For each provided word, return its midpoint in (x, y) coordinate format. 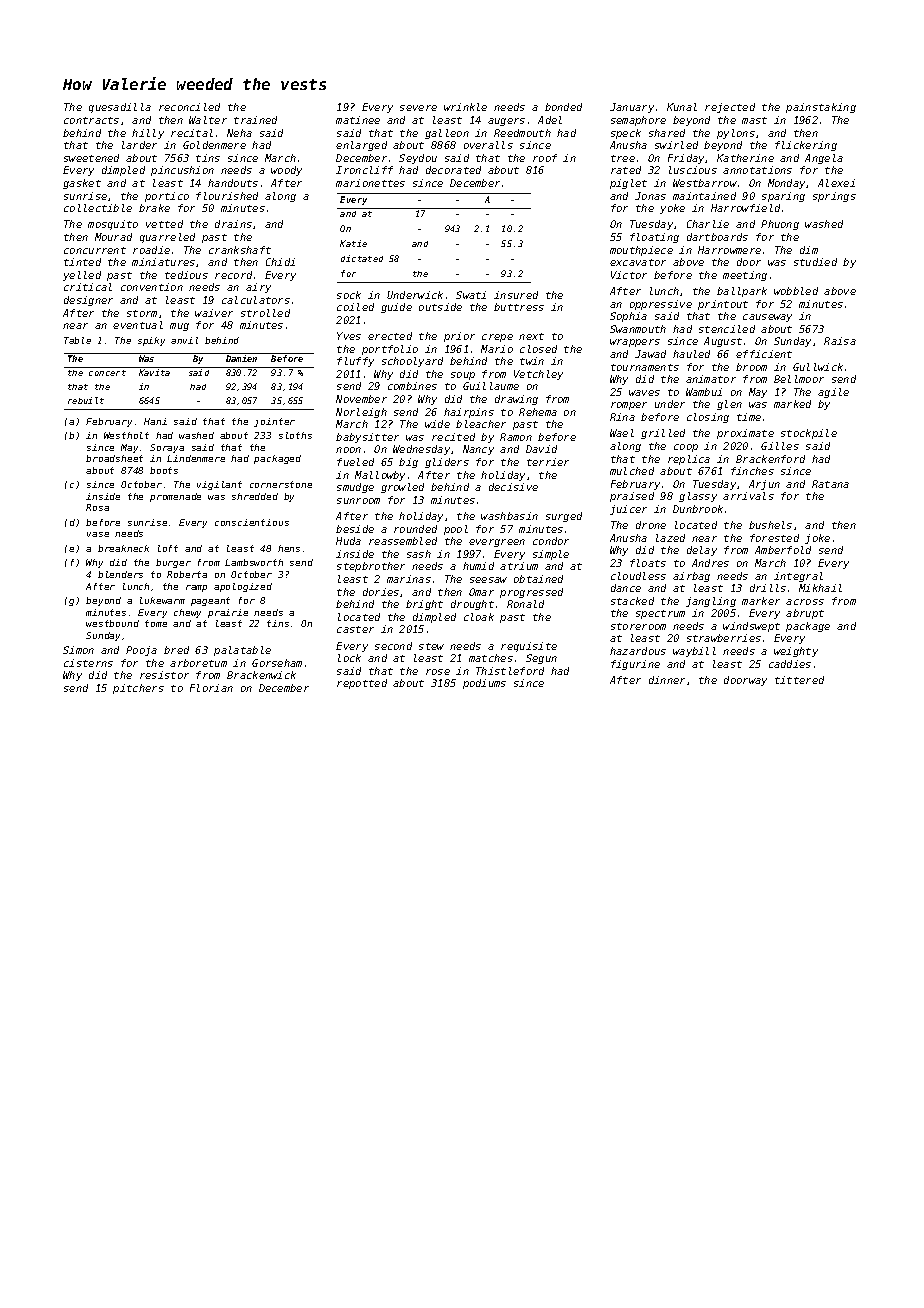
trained (255, 120)
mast (754, 120)
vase (98, 534)
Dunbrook (698, 509)
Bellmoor (799, 379)
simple (551, 555)
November (361, 399)
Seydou (418, 159)
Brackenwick (261, 675)
